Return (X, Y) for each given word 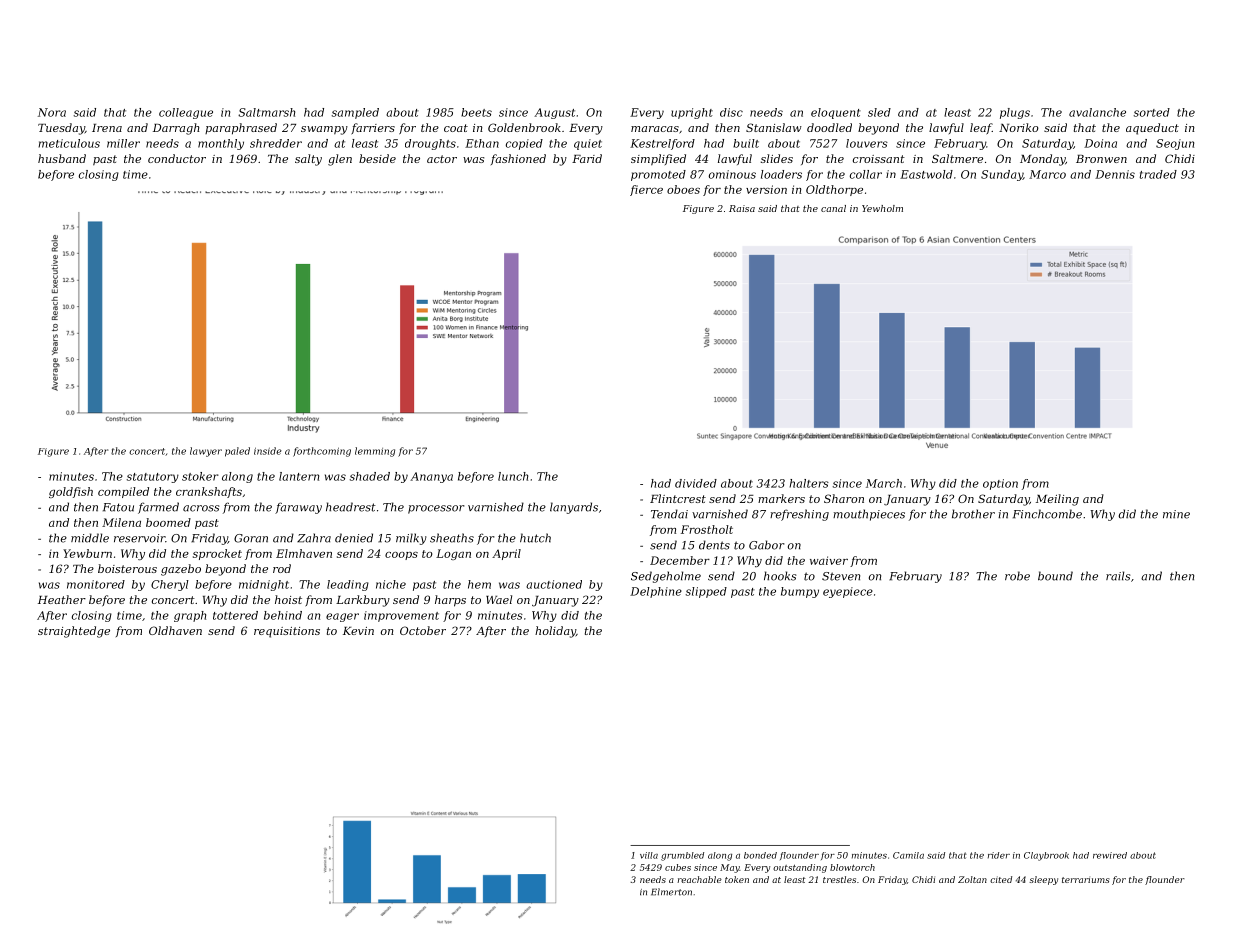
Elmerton (671, 892)
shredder (276, 143)
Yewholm (882, 208)
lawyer (206, 452)
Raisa (742, 208)
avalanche (1097, 112)
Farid (587, 158)
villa (649, 855)
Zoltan (972, 879)
